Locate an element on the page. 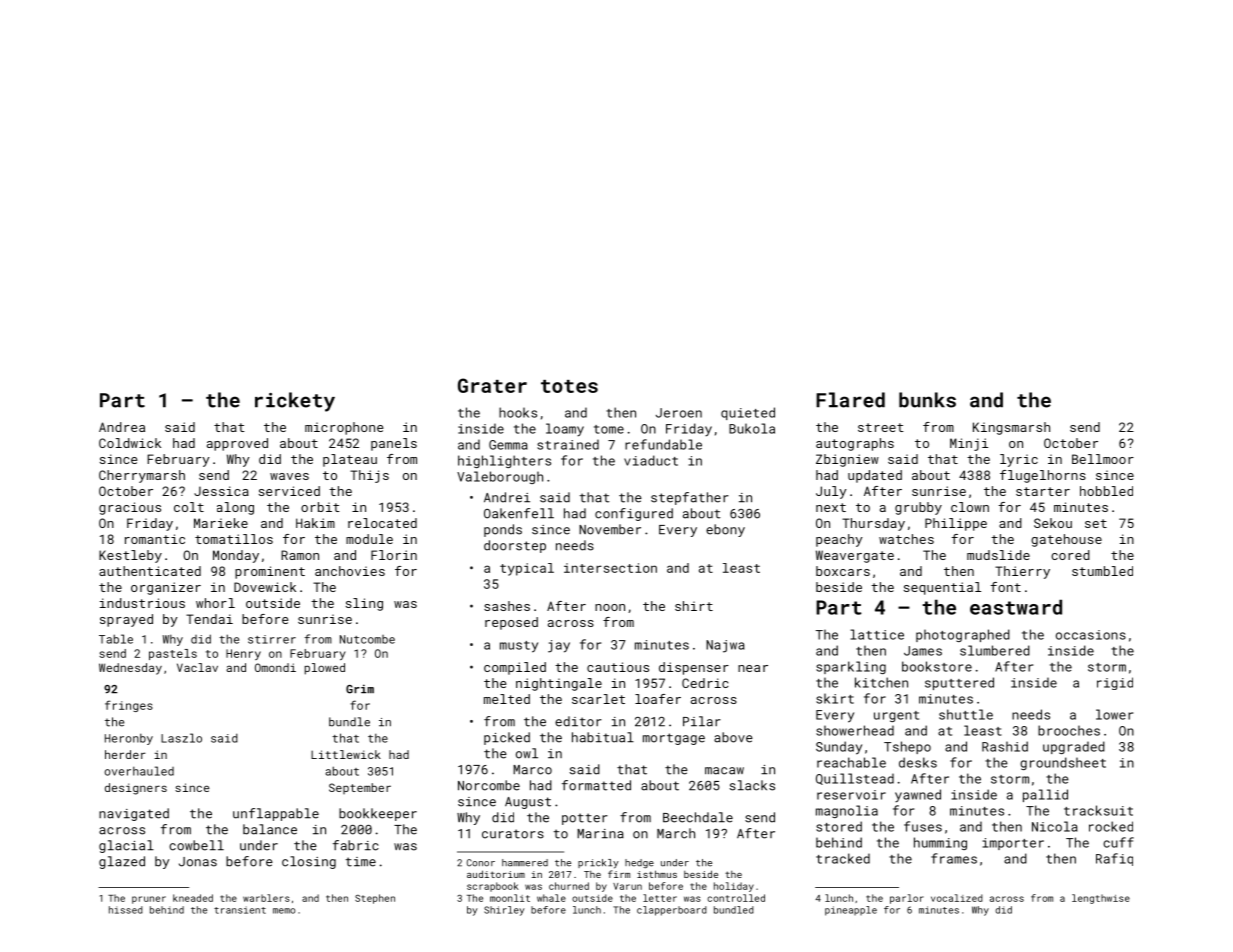 Image resolution: width=1233 pixels, height=952 pixels. rocked is located at coordinates (1111, 826).
